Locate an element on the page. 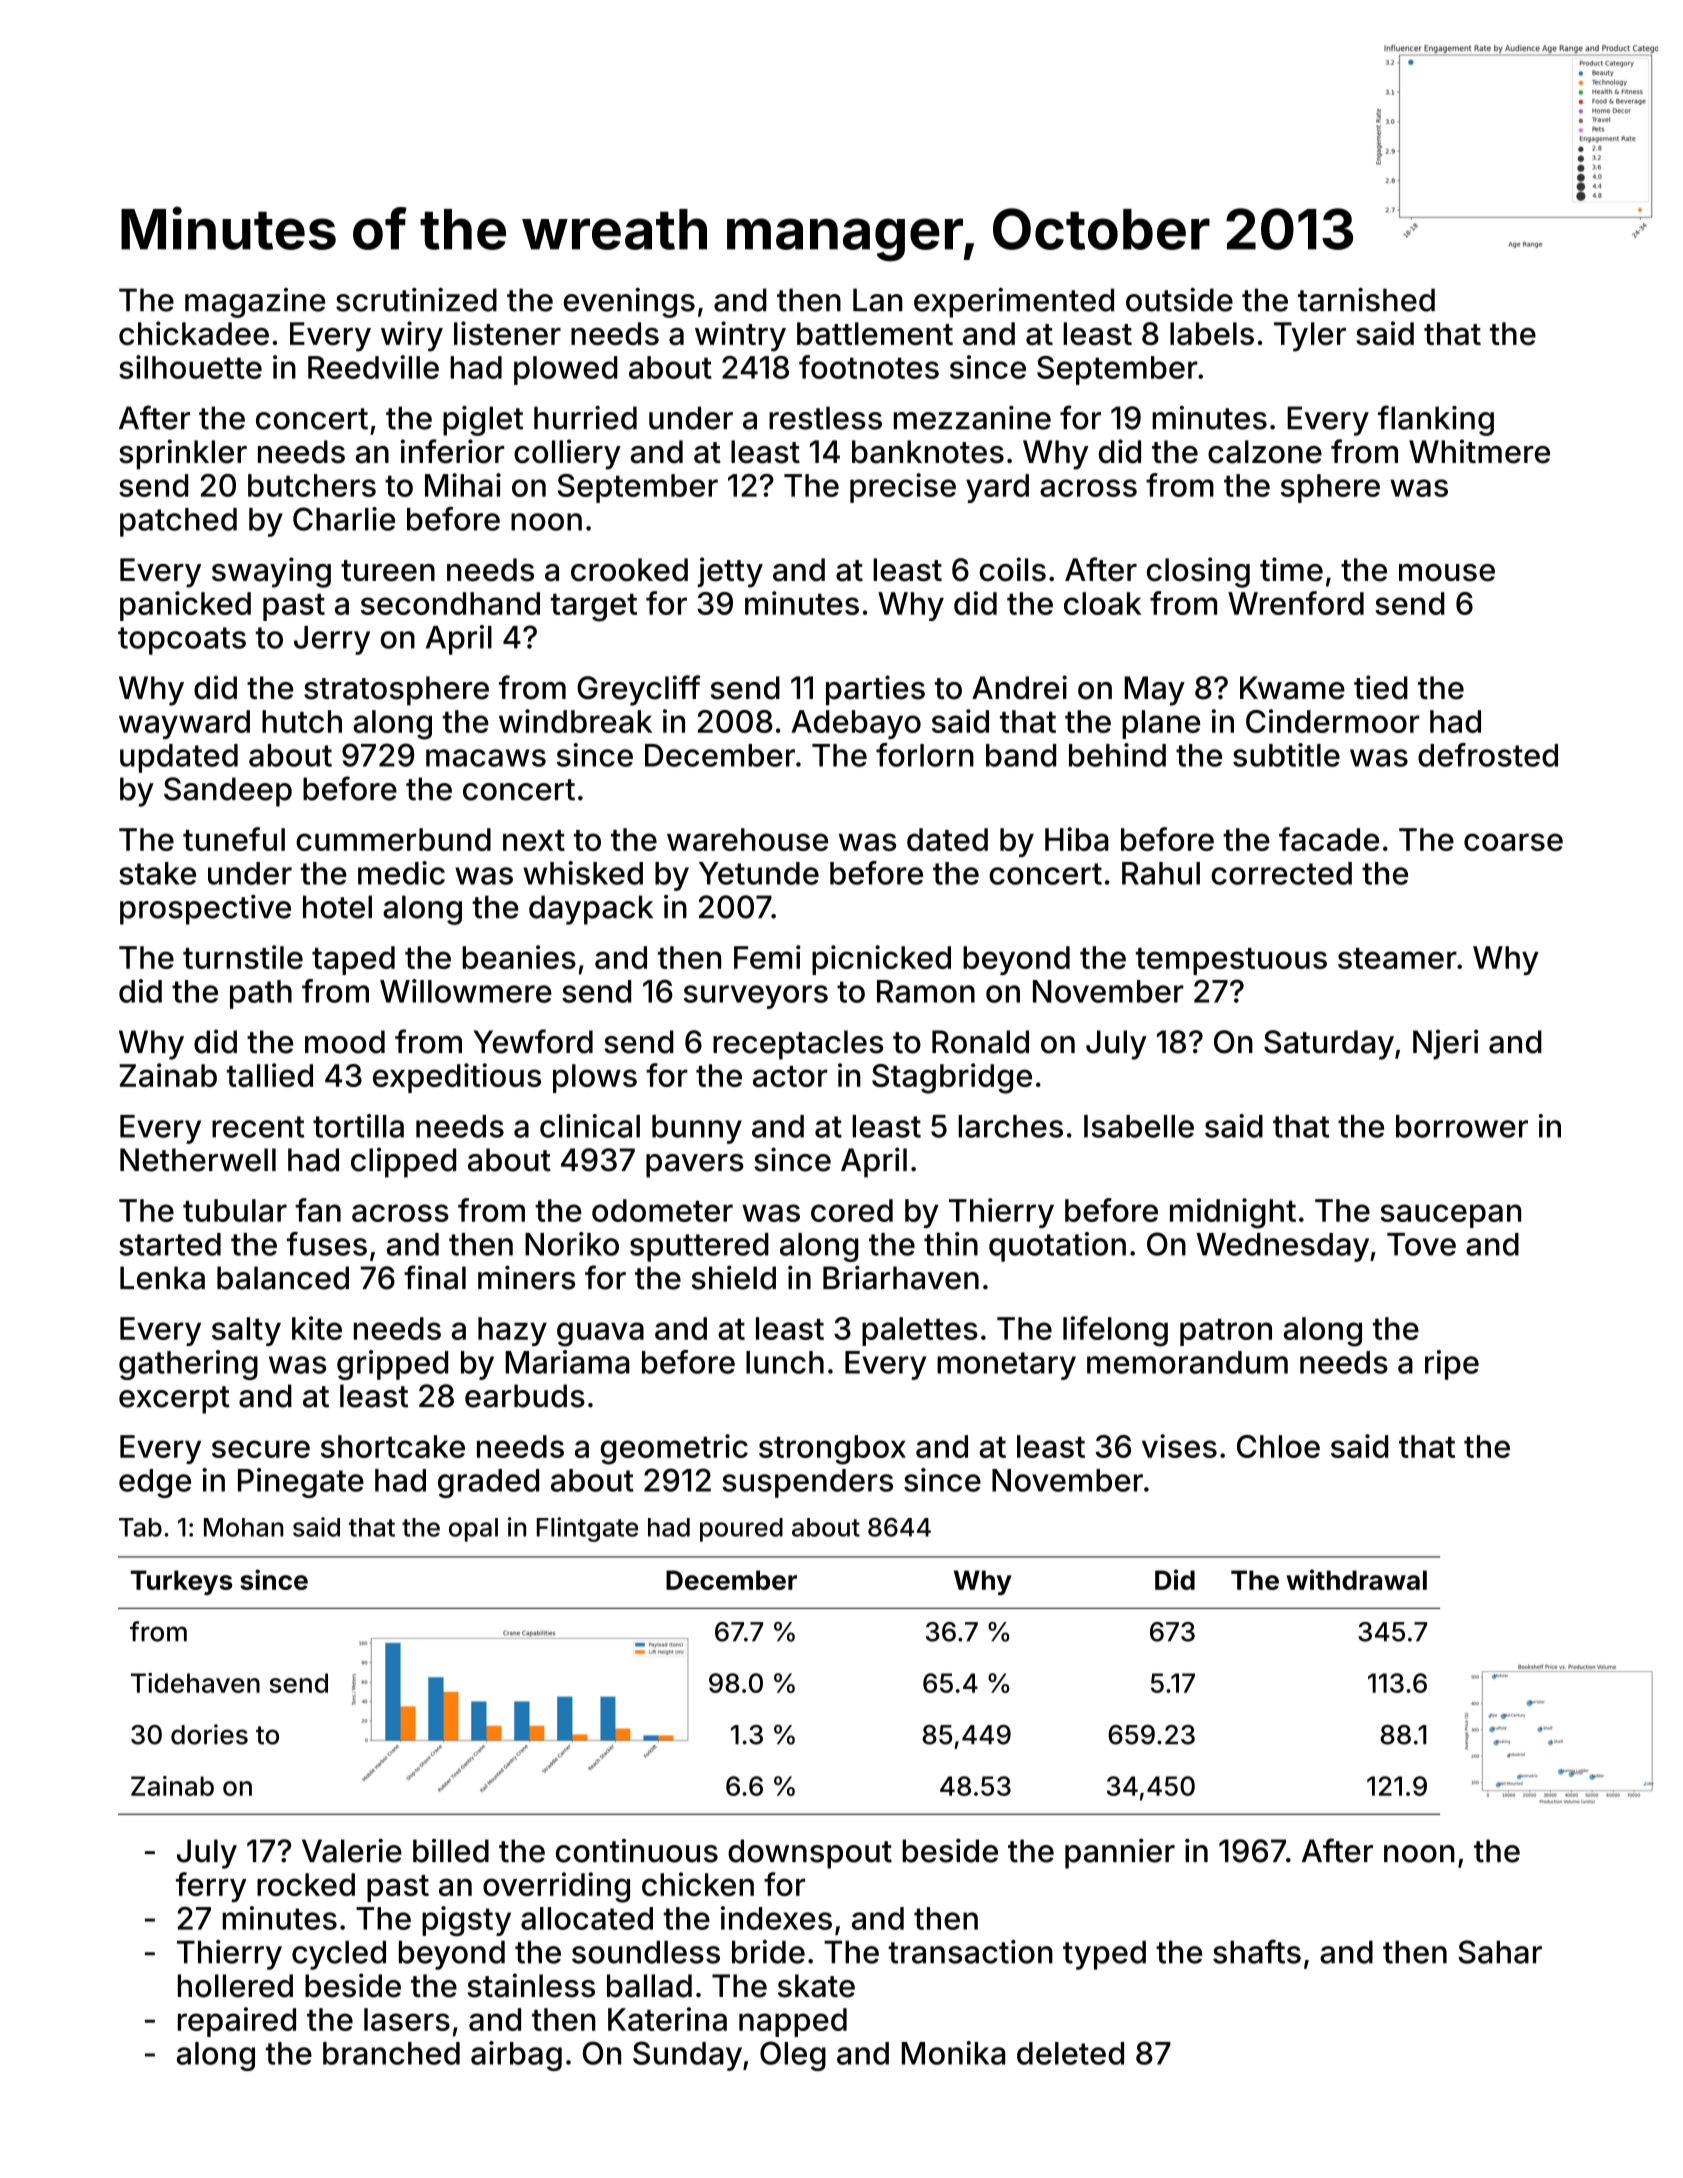  Isabelle is located at coordinates (1139, 1126).
